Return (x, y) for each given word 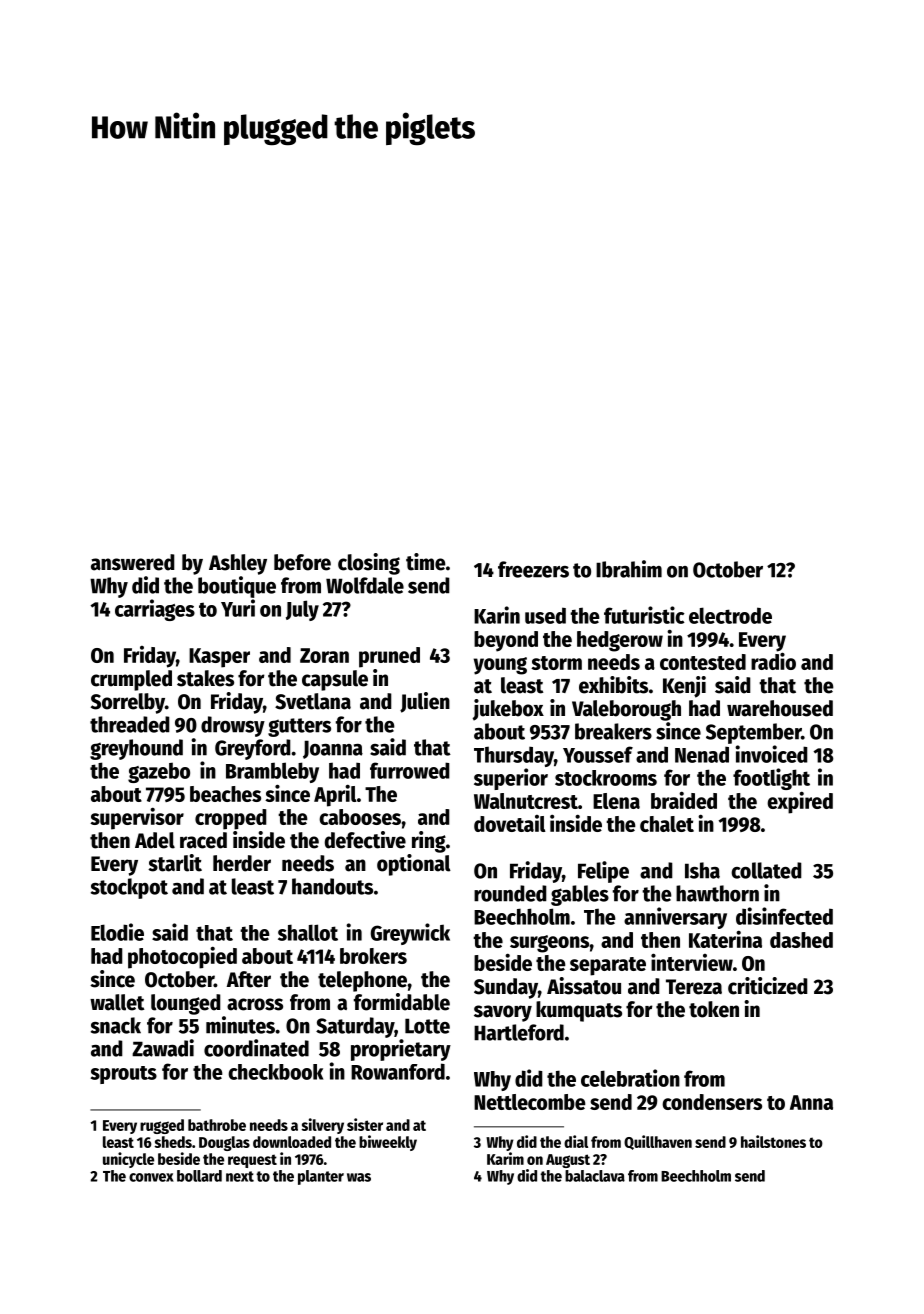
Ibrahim (629, 569)
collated (766, 870)
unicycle (128, 1160)
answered (133, 562)
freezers (533, 569)
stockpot (129, 888)
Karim (505, 1158)
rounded (510, 893)
